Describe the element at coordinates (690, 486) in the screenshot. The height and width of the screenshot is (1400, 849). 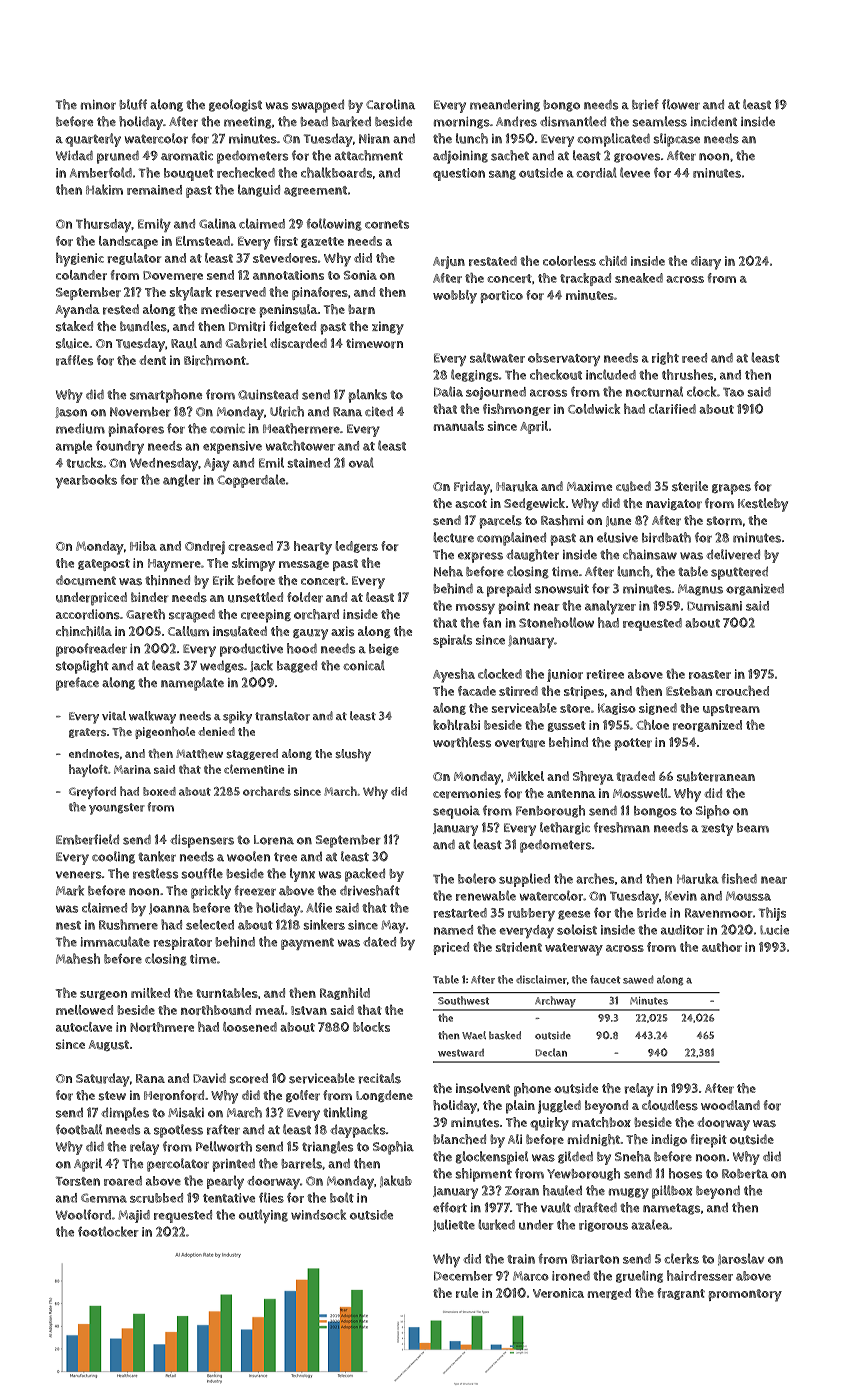
I see `sterile` at that location.
